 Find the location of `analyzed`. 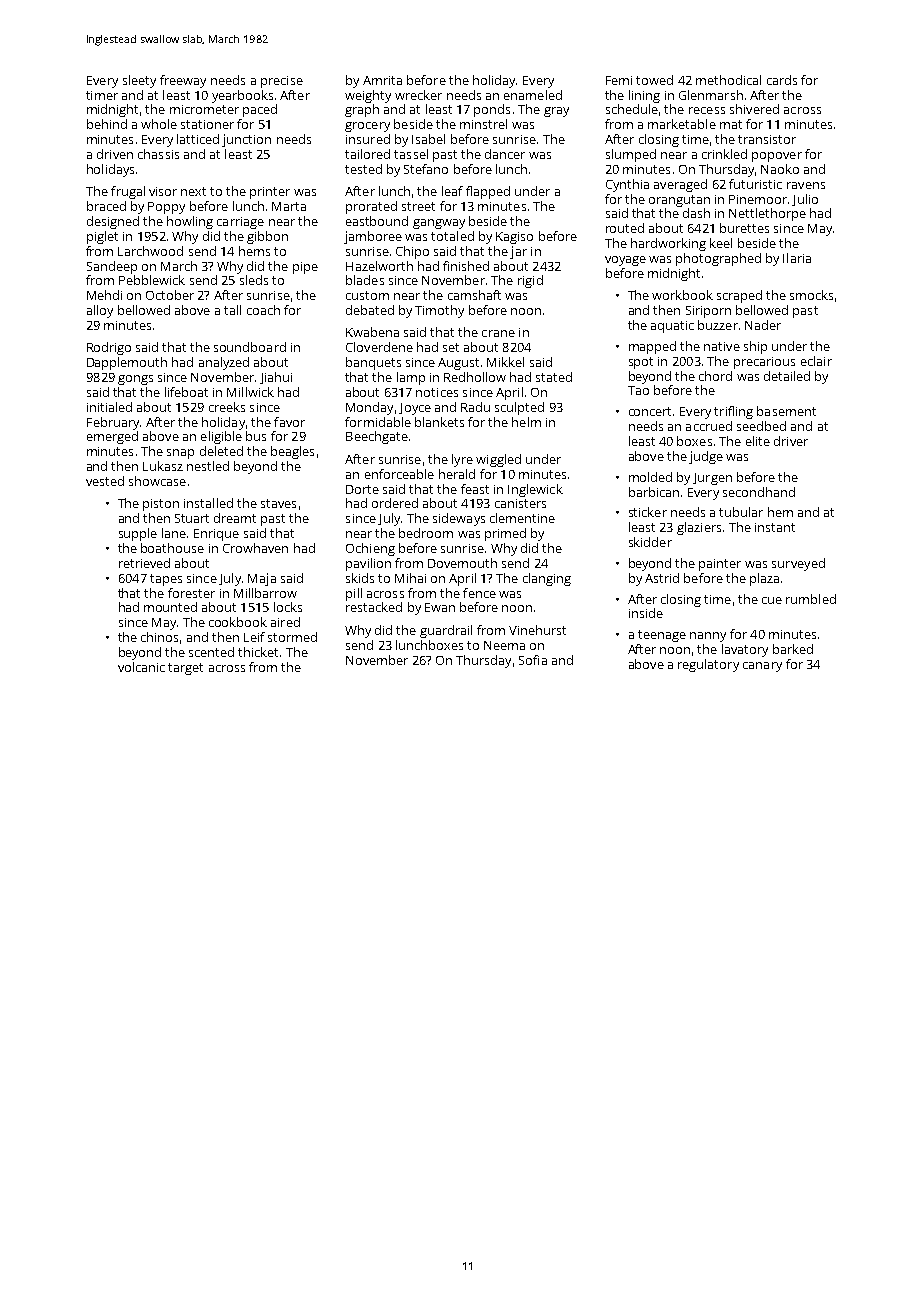

analyzed is located at coordinates (224, 363).
